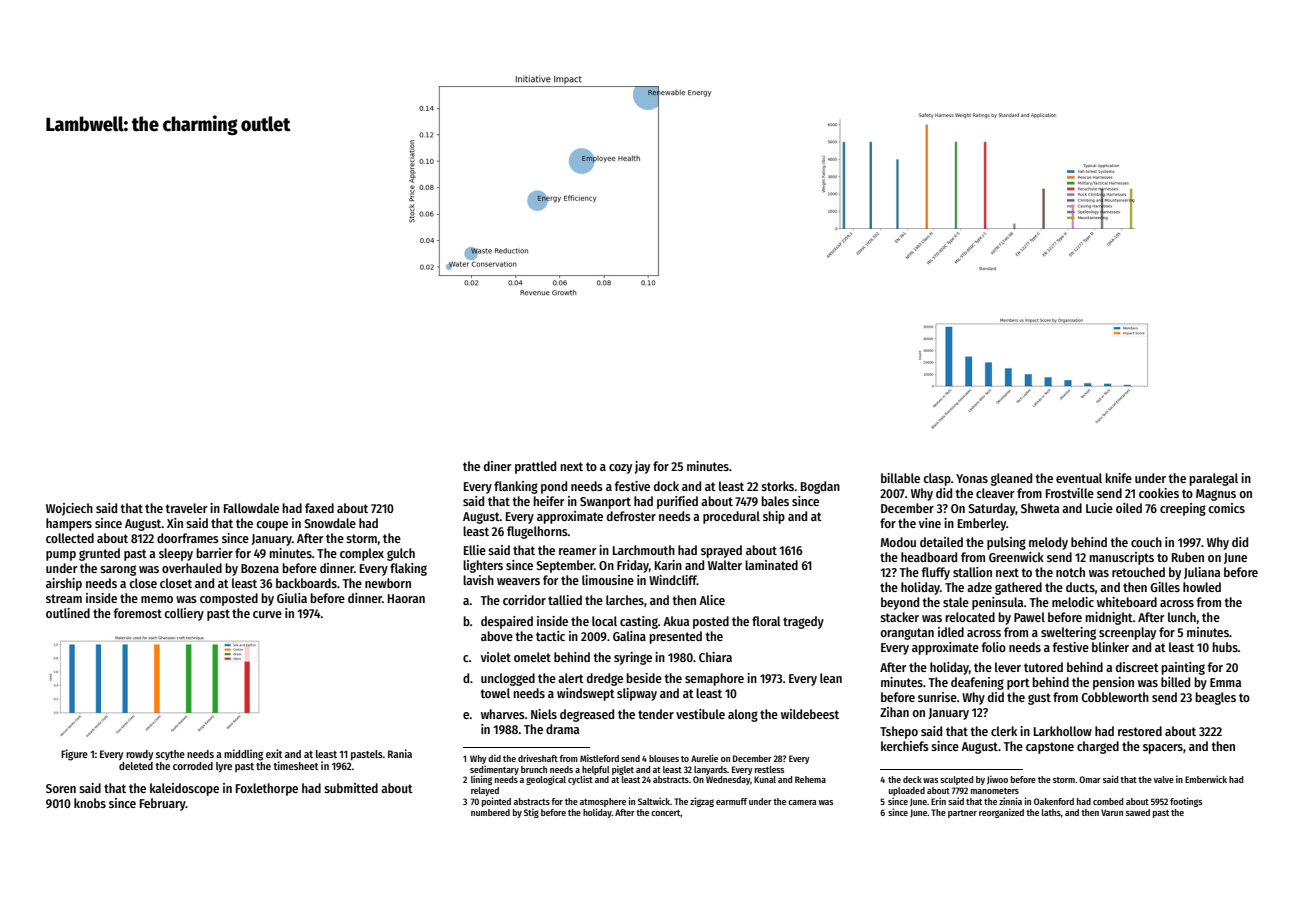 The height and width of the screenshot is (924, 1308). I want to click on drama, so click(562, 729).
